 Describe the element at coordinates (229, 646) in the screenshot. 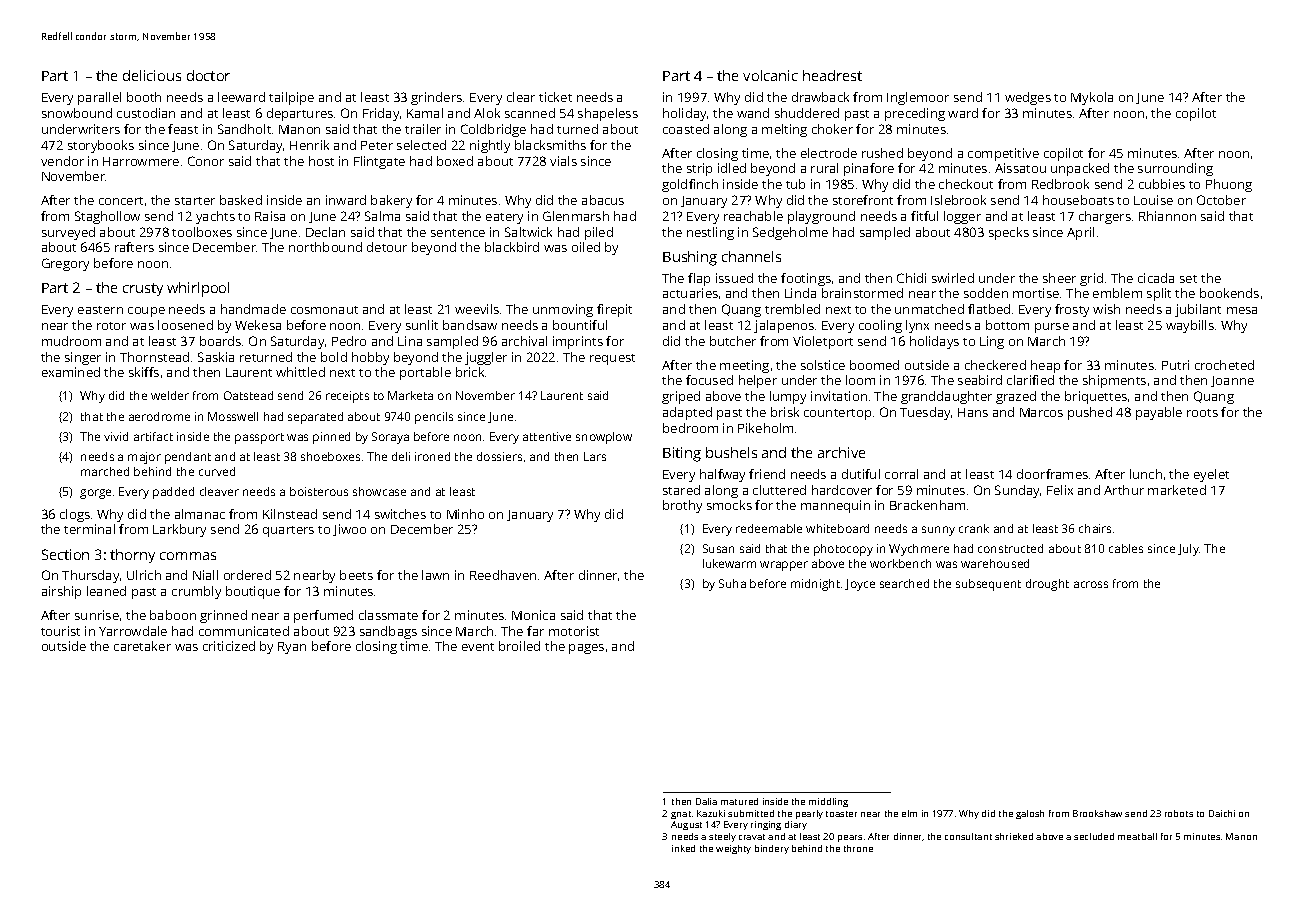

I see `criticized` at that location.
